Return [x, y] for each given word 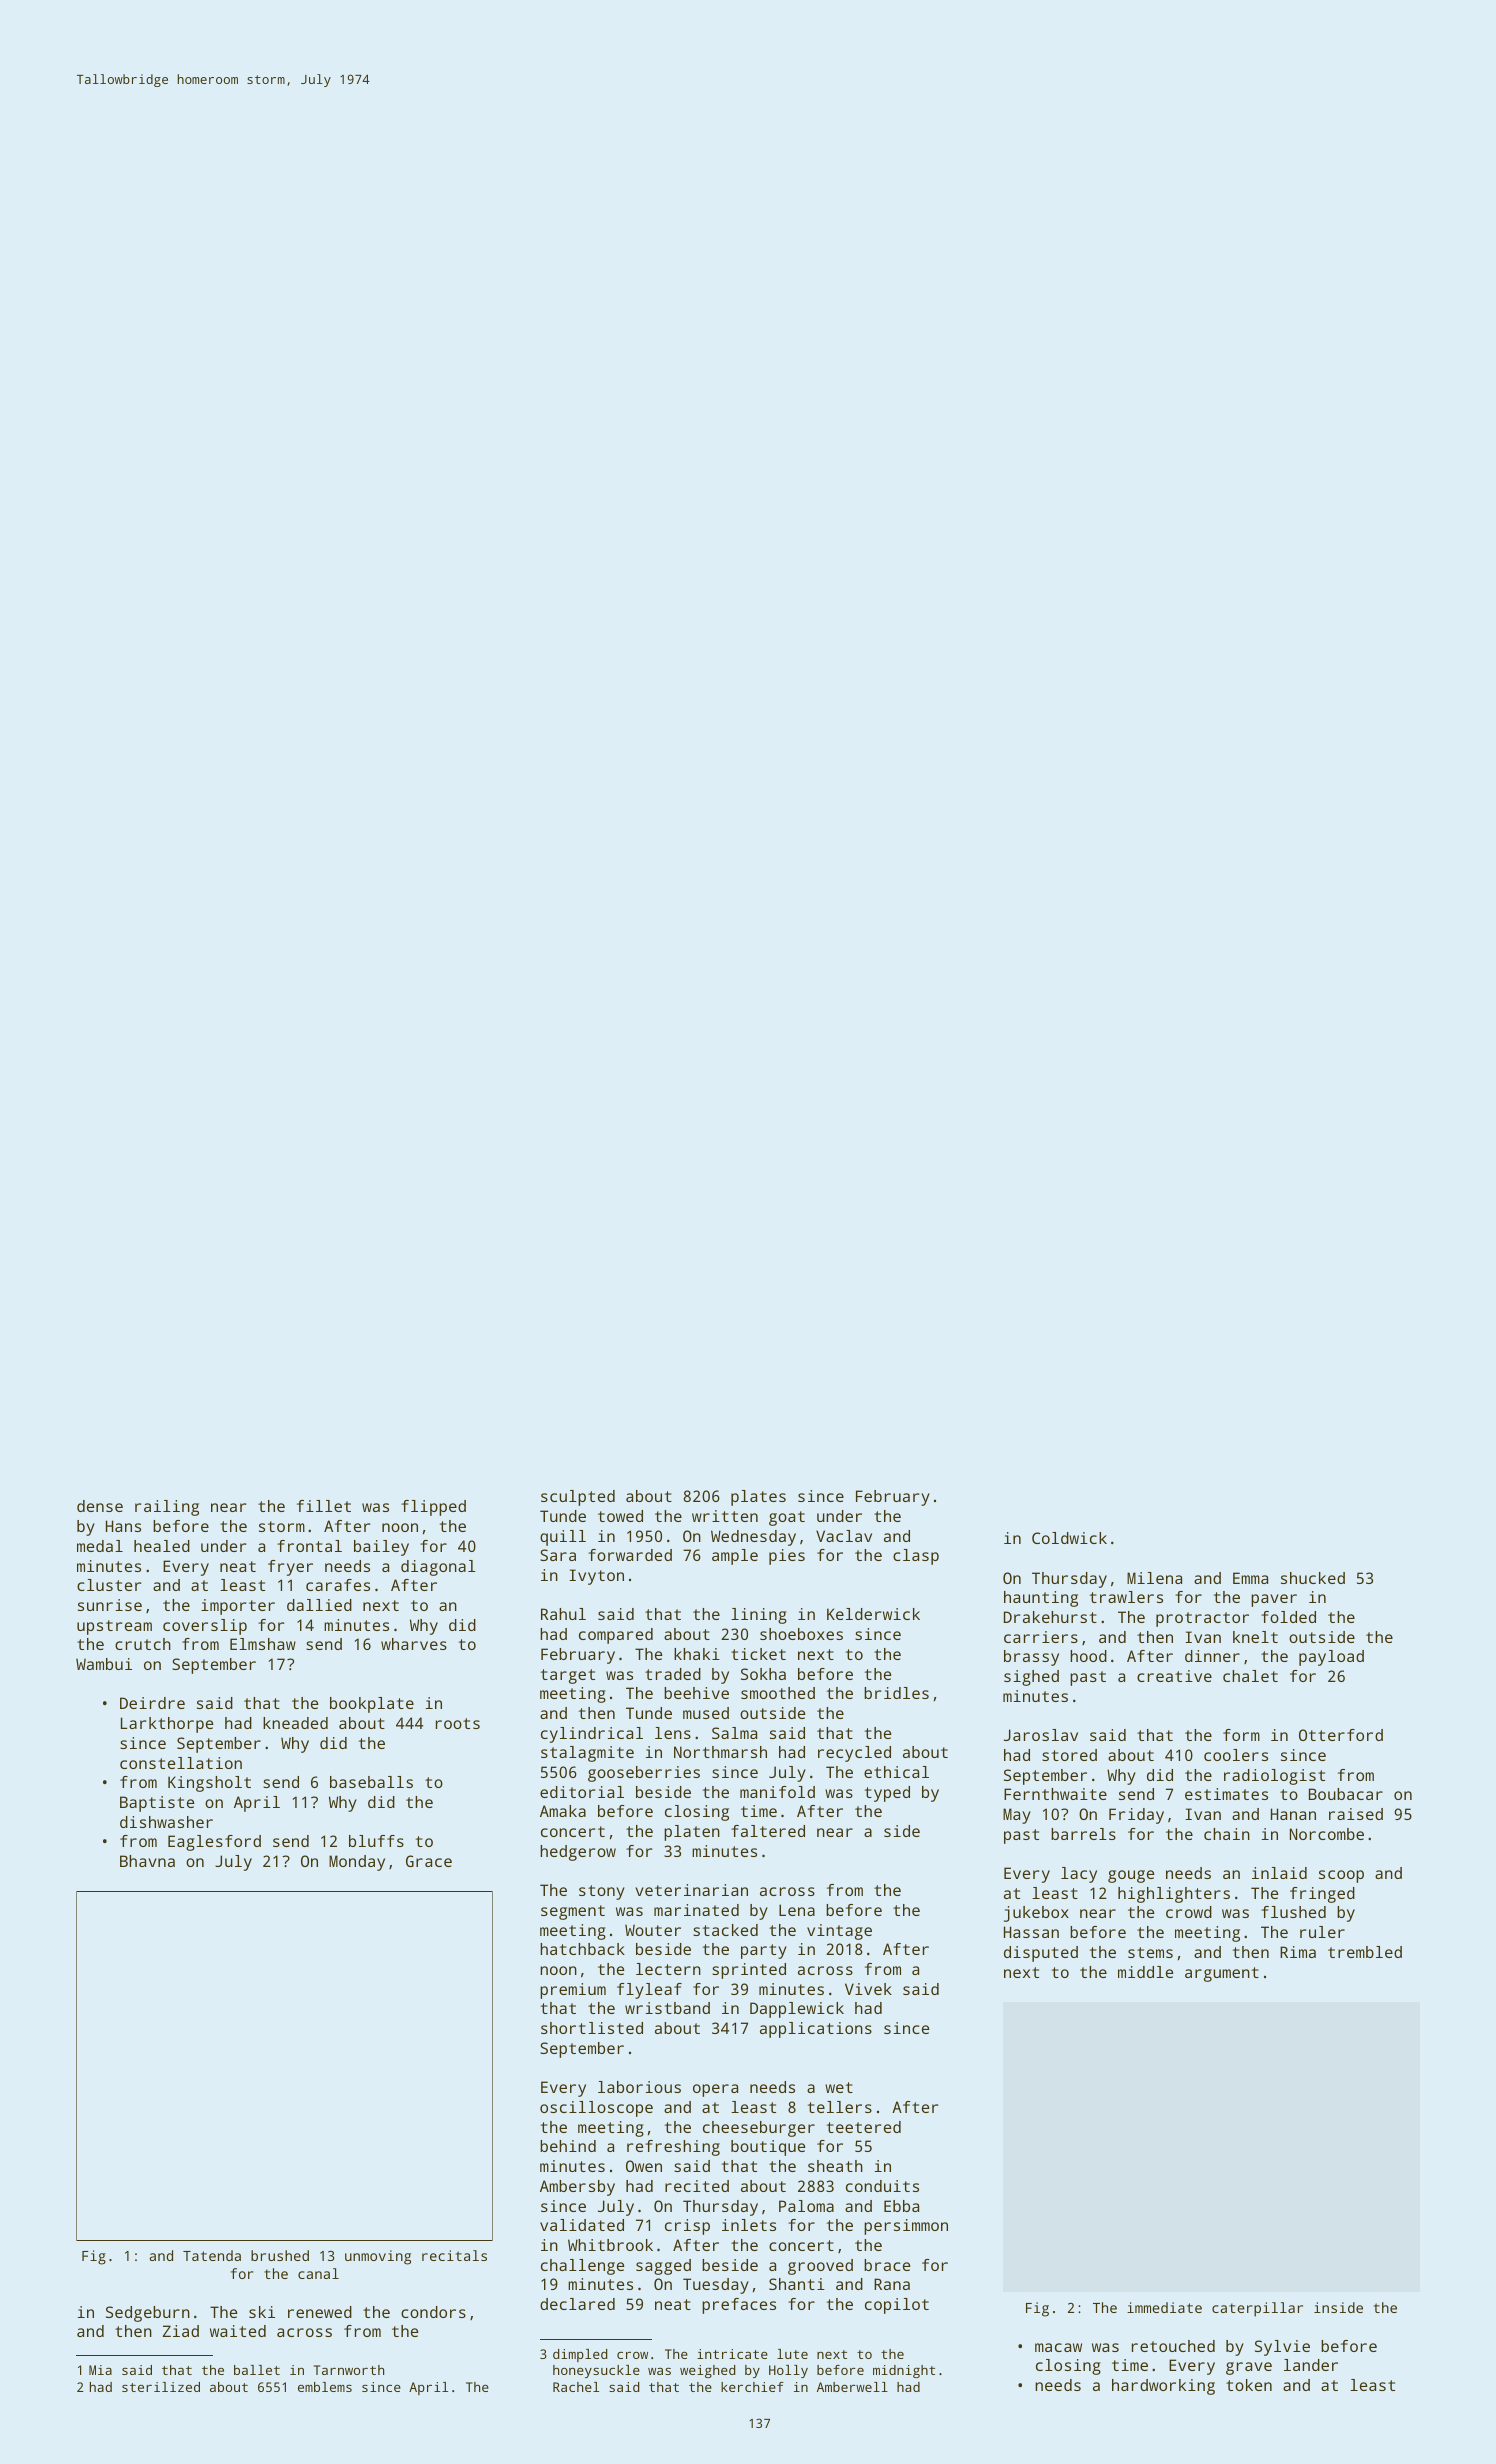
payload [1331, 1658]
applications [816, 2030]
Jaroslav [1041, 1735]
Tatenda [212, 2255]
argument [1222, 1974]
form [1241, 1735]
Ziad [181, 2331]
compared [616, 1636]
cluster [109, 1585]
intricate [732, 2354]
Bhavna [147, 1861]
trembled [1365, 1952]
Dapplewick [797, 2010]
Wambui [104, 1664]
